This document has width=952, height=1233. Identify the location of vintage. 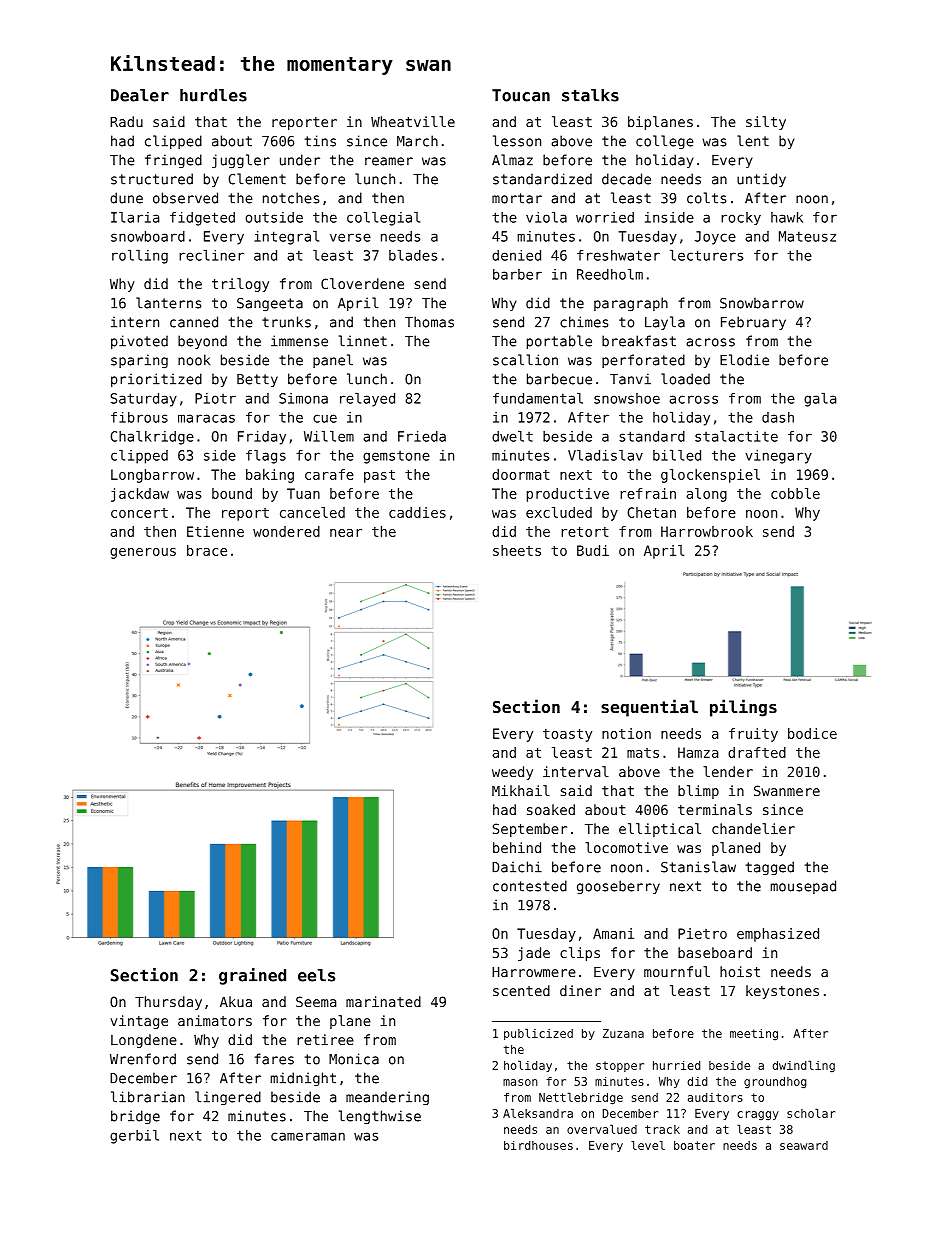
(139, 1022).
